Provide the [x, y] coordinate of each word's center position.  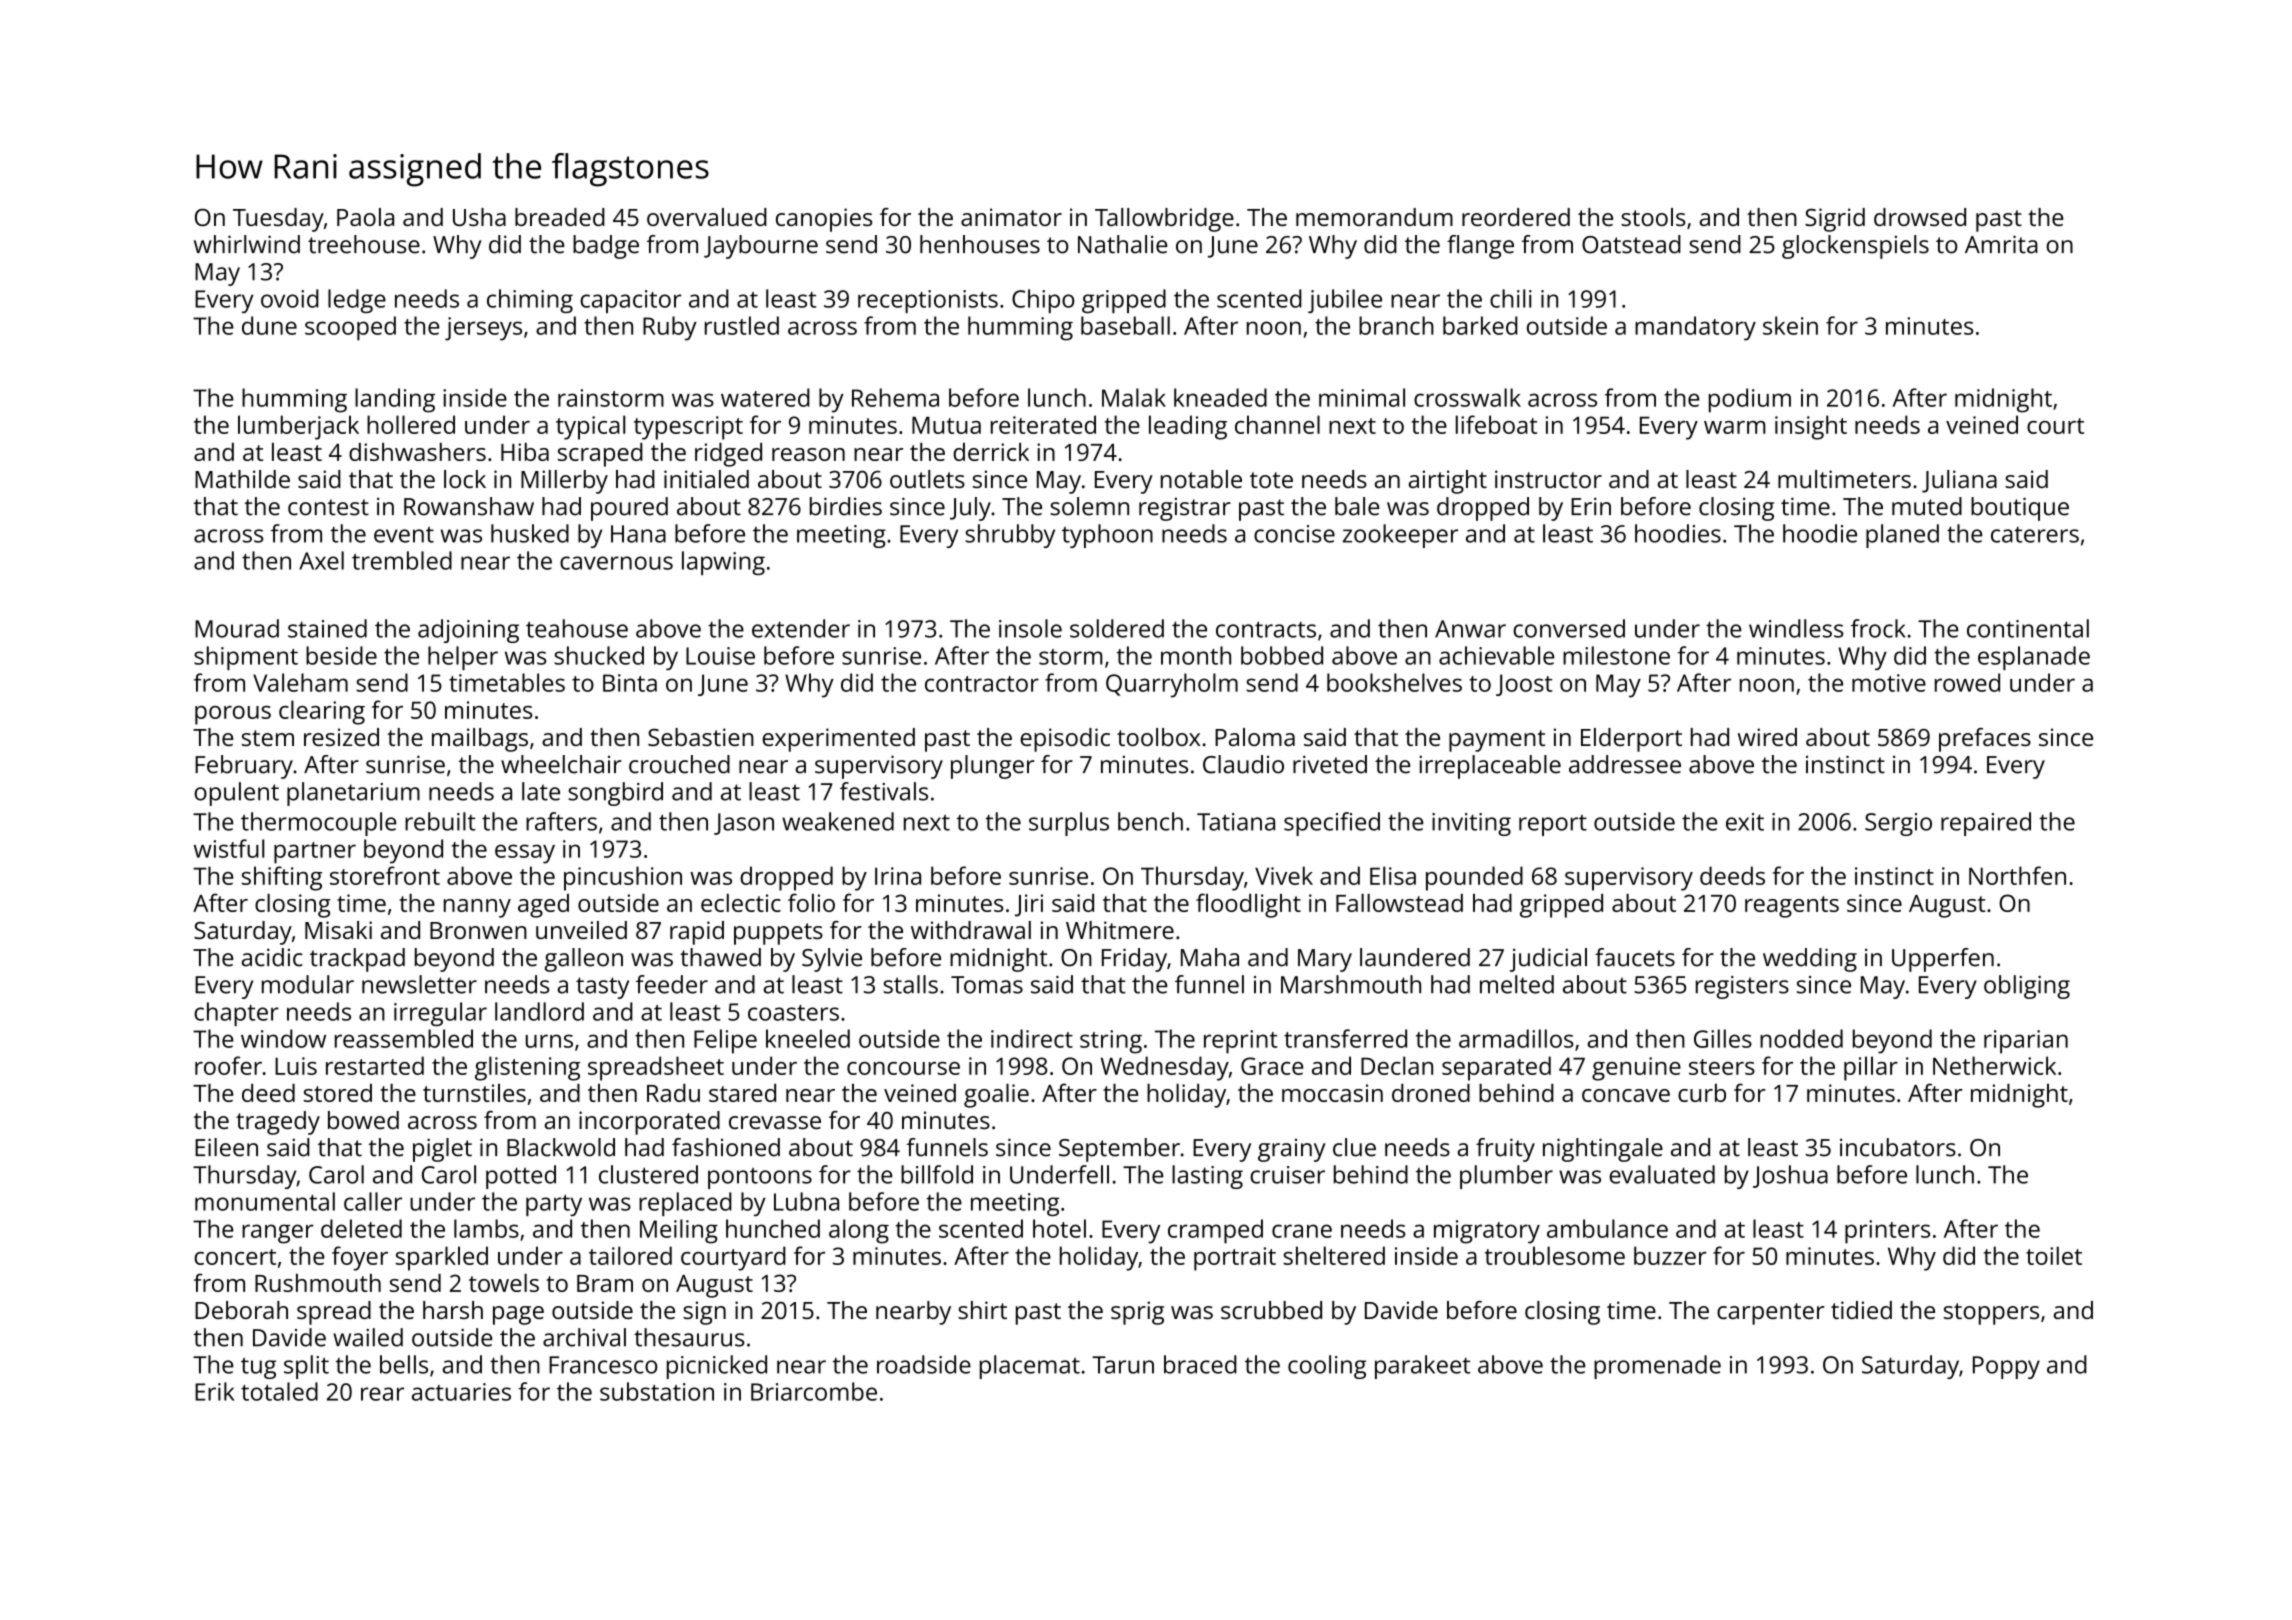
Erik [215, 1391]
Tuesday [278, 220]
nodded [1801, 1038]
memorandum [1374, 217]
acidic [272, 957]
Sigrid [1835, 220]
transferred [1345, 1038]
